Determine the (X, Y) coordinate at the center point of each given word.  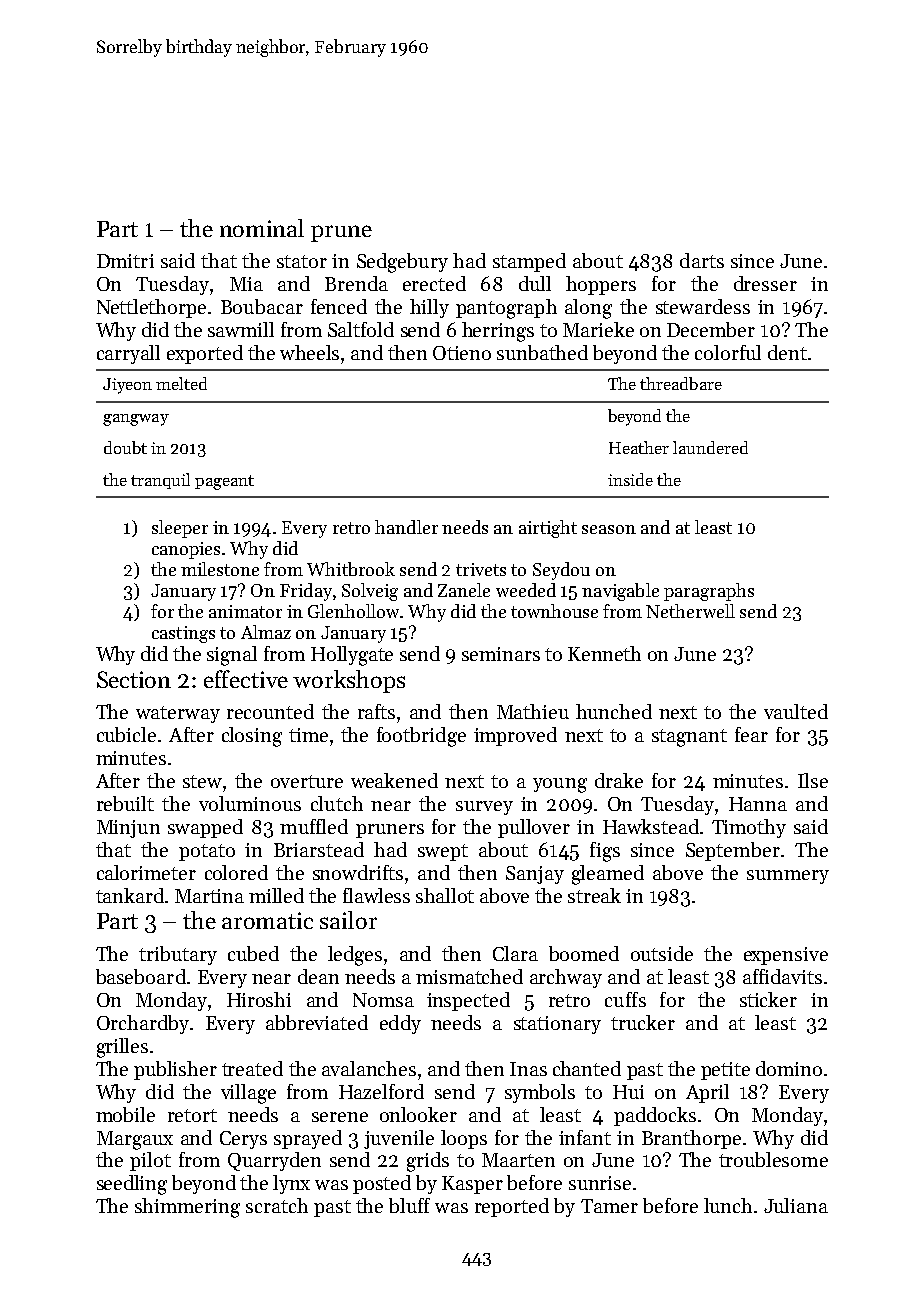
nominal (262, 228)
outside (662, 953)
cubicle (126, 734)
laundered (710, 447)
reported (512, 1207)
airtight (548, 529)
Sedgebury (402, 263)
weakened (394, 780)
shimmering (187, 1208)
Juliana (796, 1205)
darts (702, 260)
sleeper (180, 529)
